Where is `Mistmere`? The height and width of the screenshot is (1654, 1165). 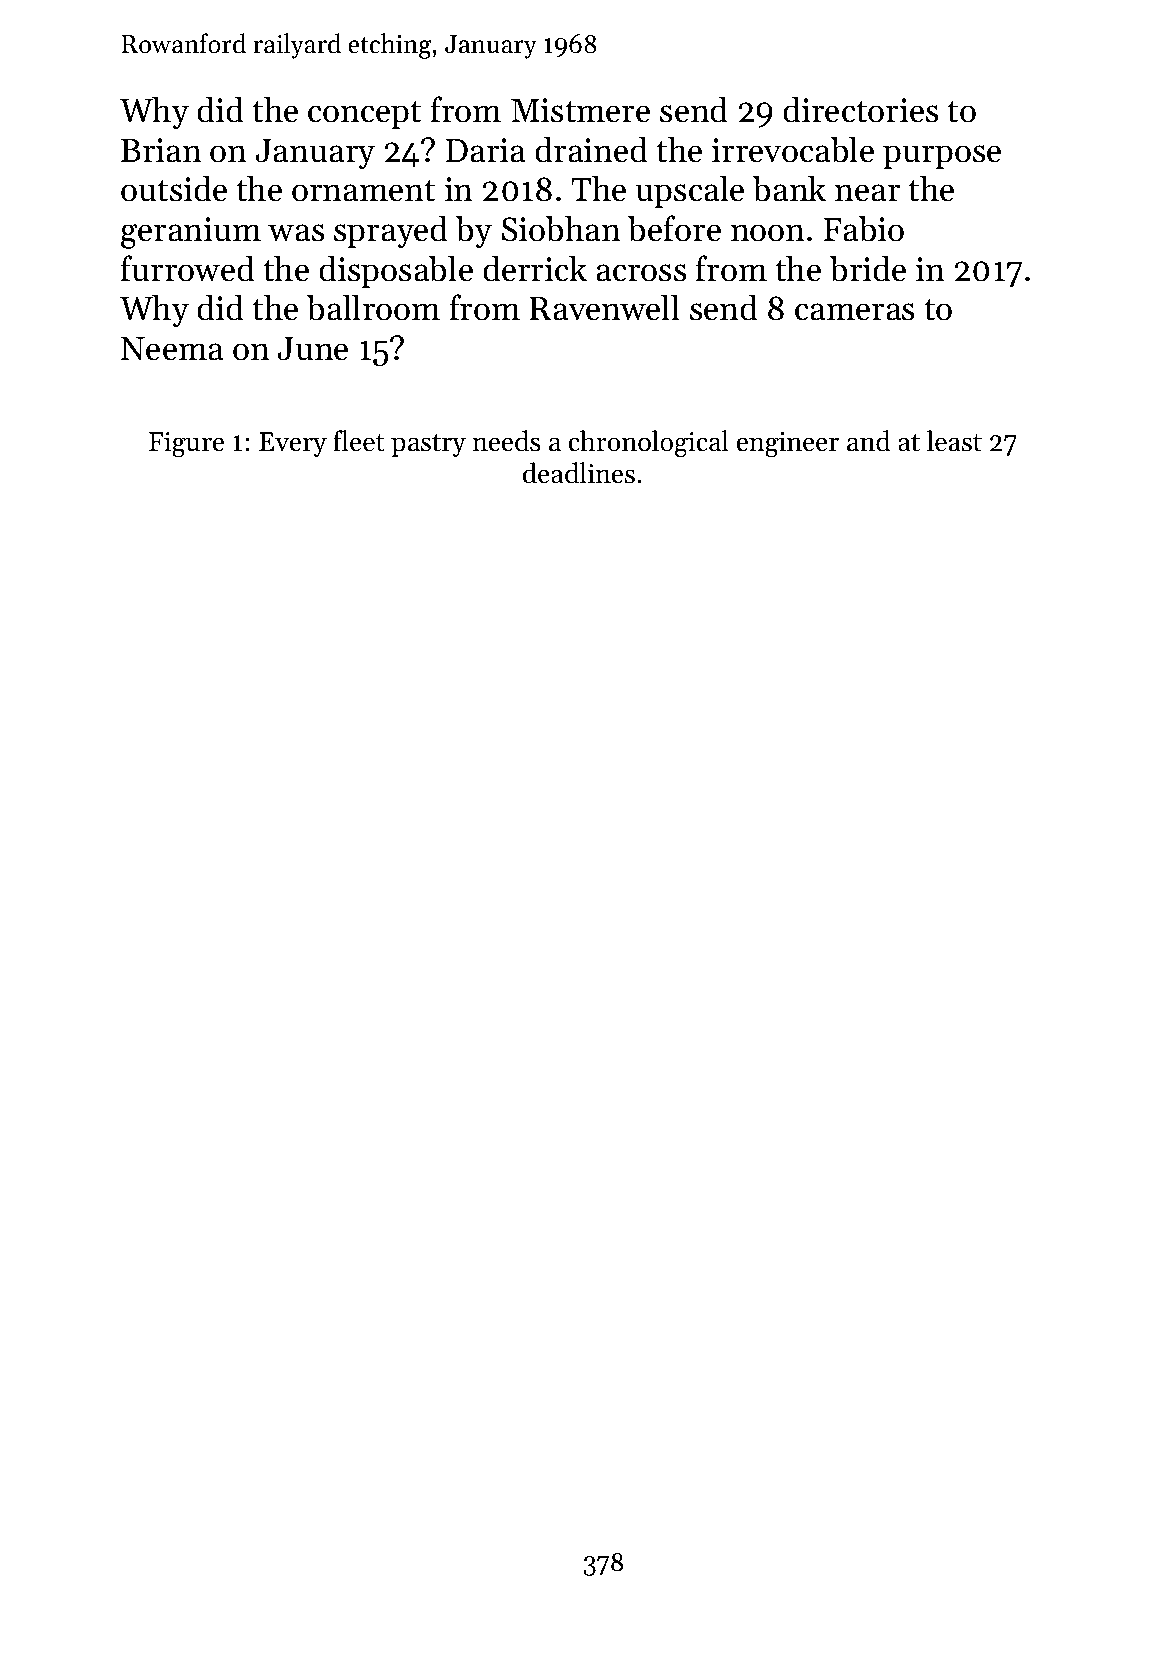
Mistmere is located at coordinates (580, 110).
